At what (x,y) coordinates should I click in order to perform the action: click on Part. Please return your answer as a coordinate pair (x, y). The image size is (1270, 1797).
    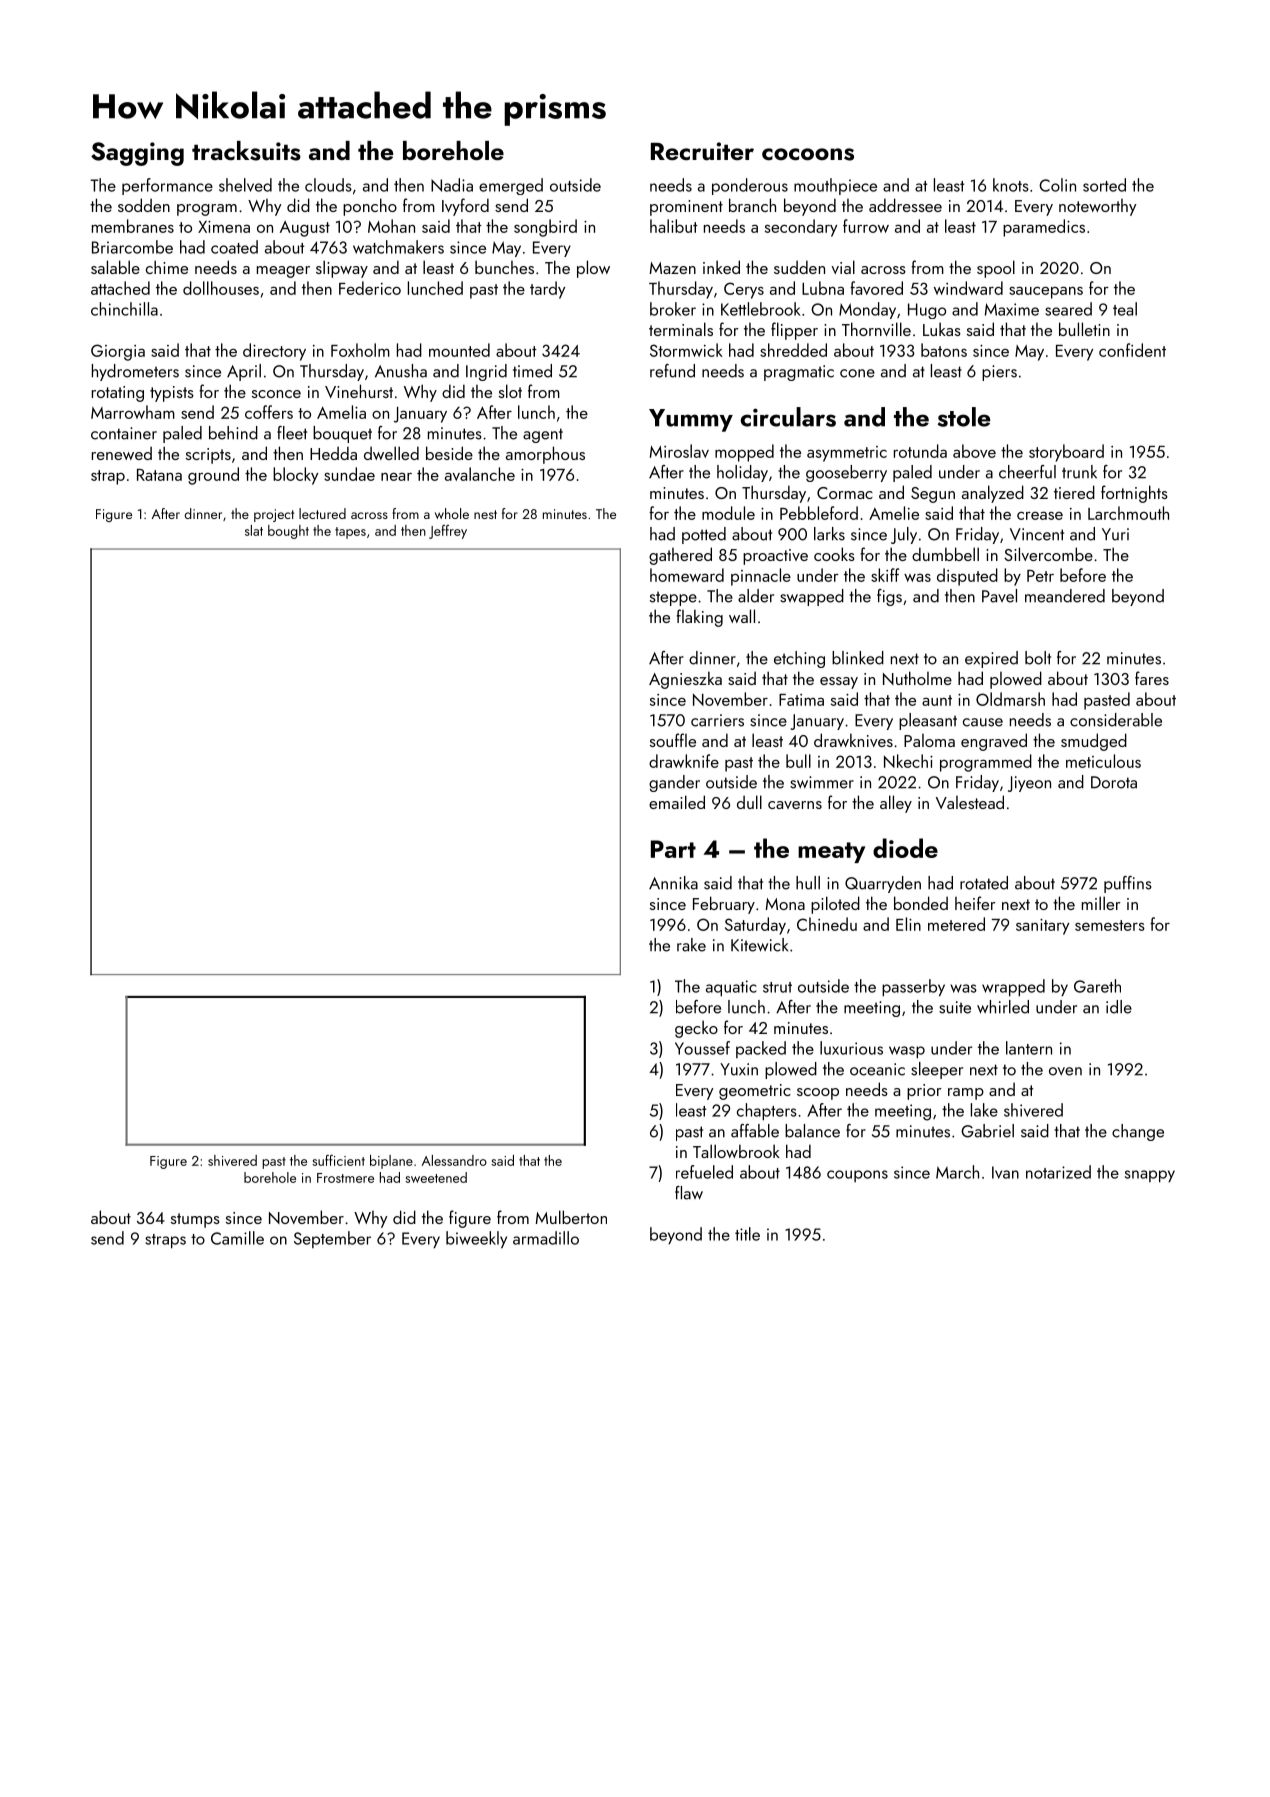
    Looking at the image, I should click on (673, 849).
